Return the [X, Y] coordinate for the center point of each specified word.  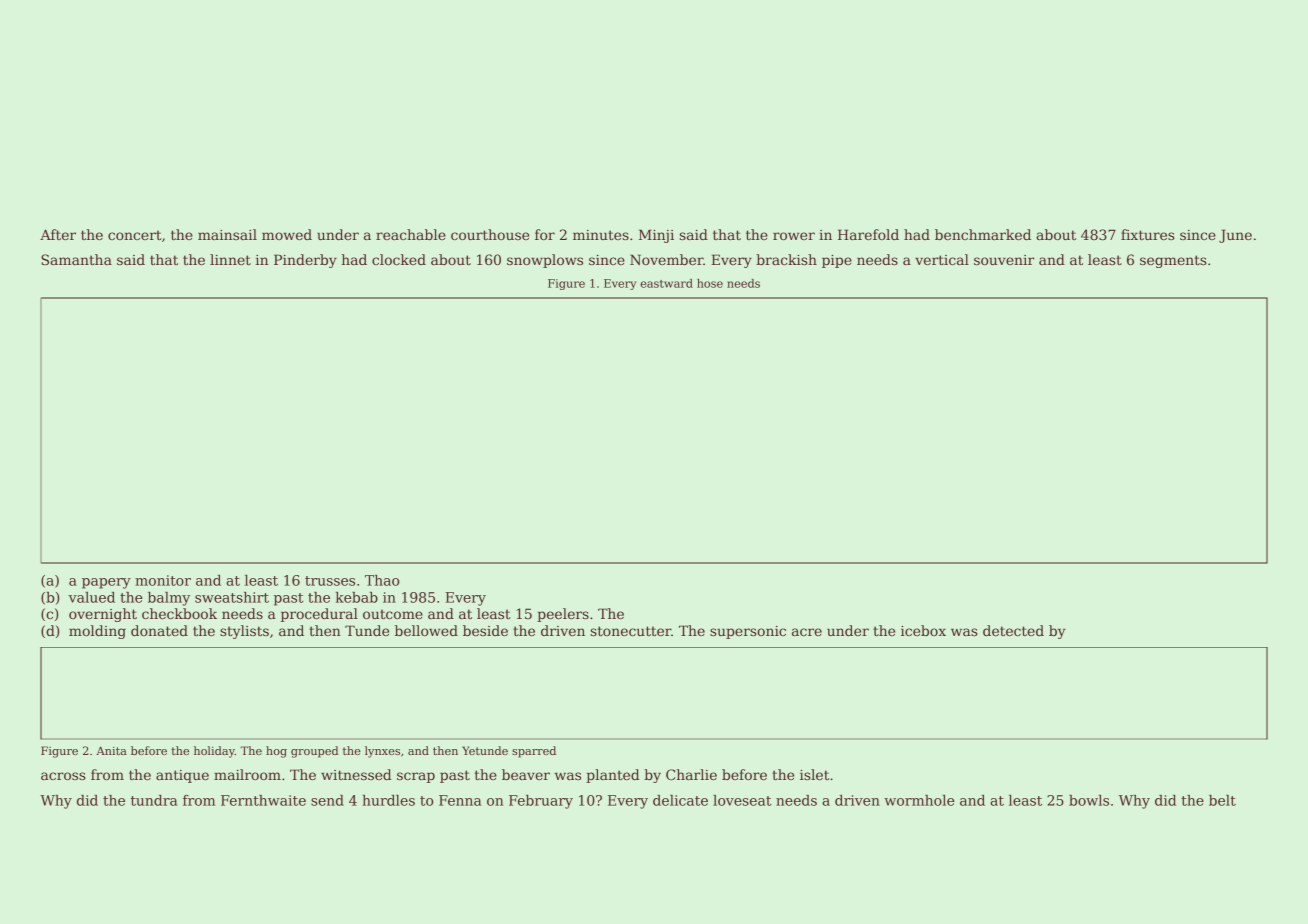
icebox [923, 630]
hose [710, 283]
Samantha [76, 259]
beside [485, 630]
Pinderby [305, 261]
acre [807, 632]
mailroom [247, 774]
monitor [163, 580]
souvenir [1004, 260]
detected [1013, 630]
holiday [214, 752]
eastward [666, 283]
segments [1173, 261]
